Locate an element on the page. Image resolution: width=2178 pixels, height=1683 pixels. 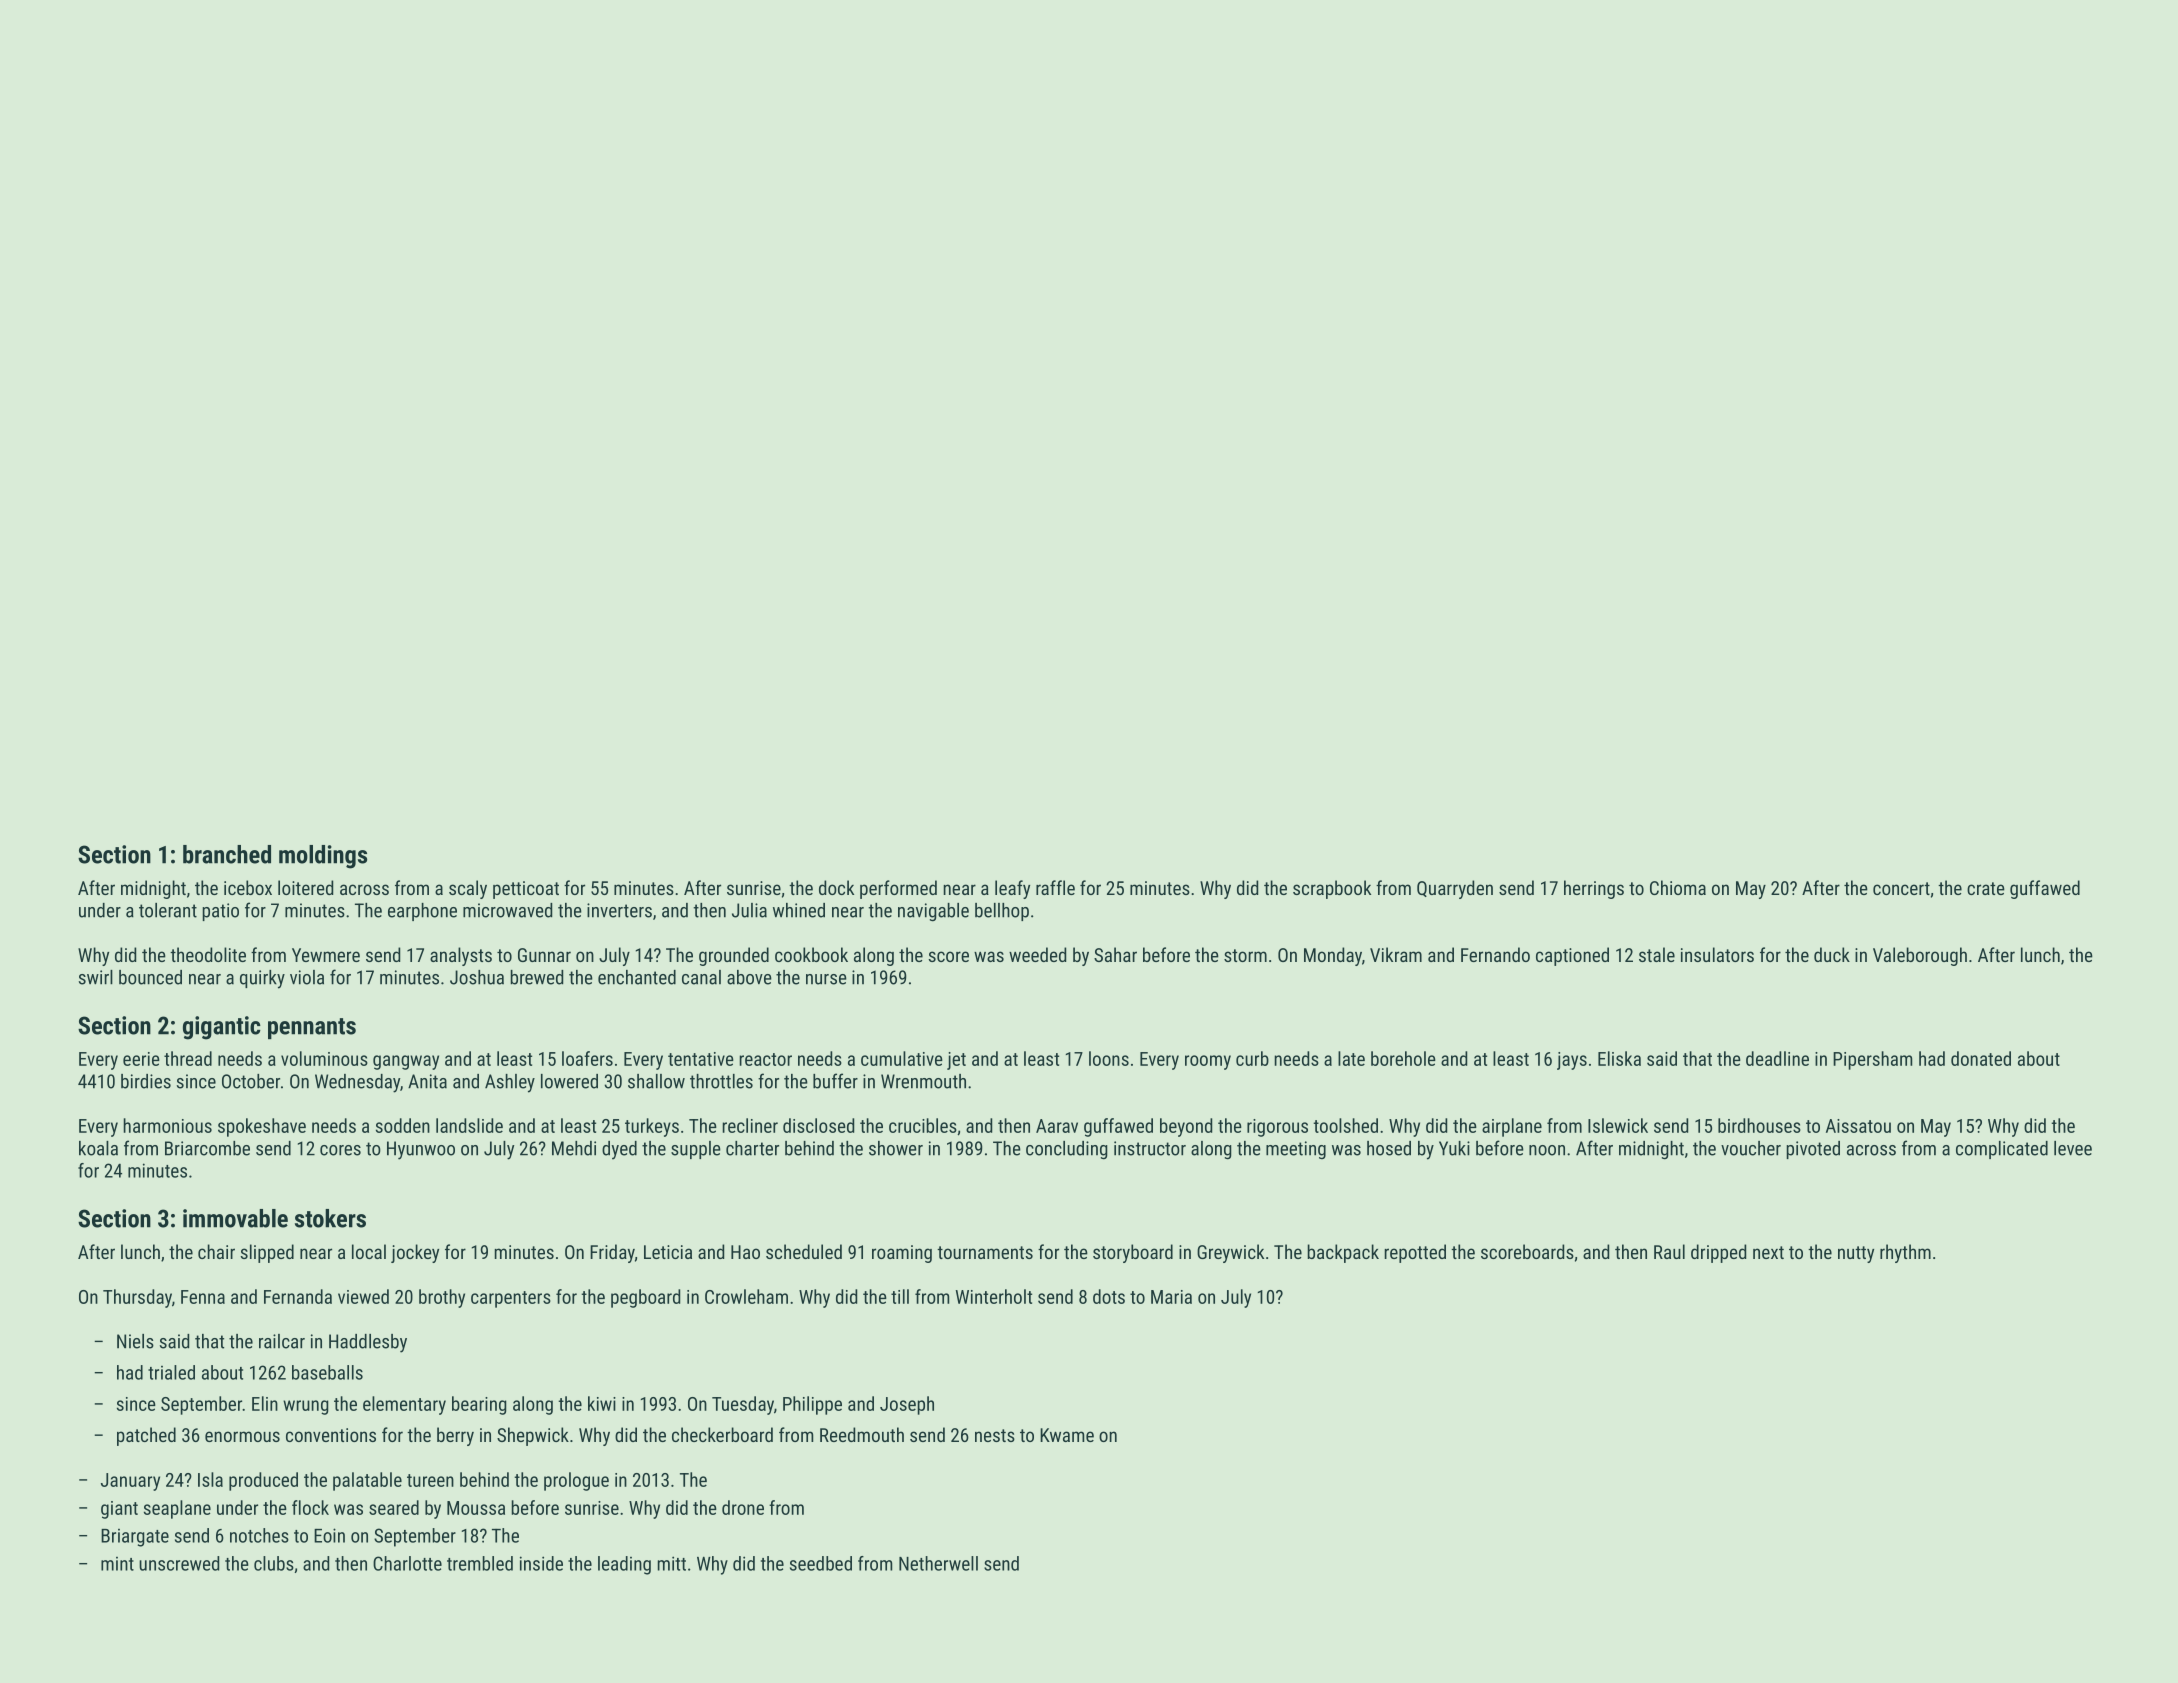
baseballs is located at coordinates (327, 1372).
